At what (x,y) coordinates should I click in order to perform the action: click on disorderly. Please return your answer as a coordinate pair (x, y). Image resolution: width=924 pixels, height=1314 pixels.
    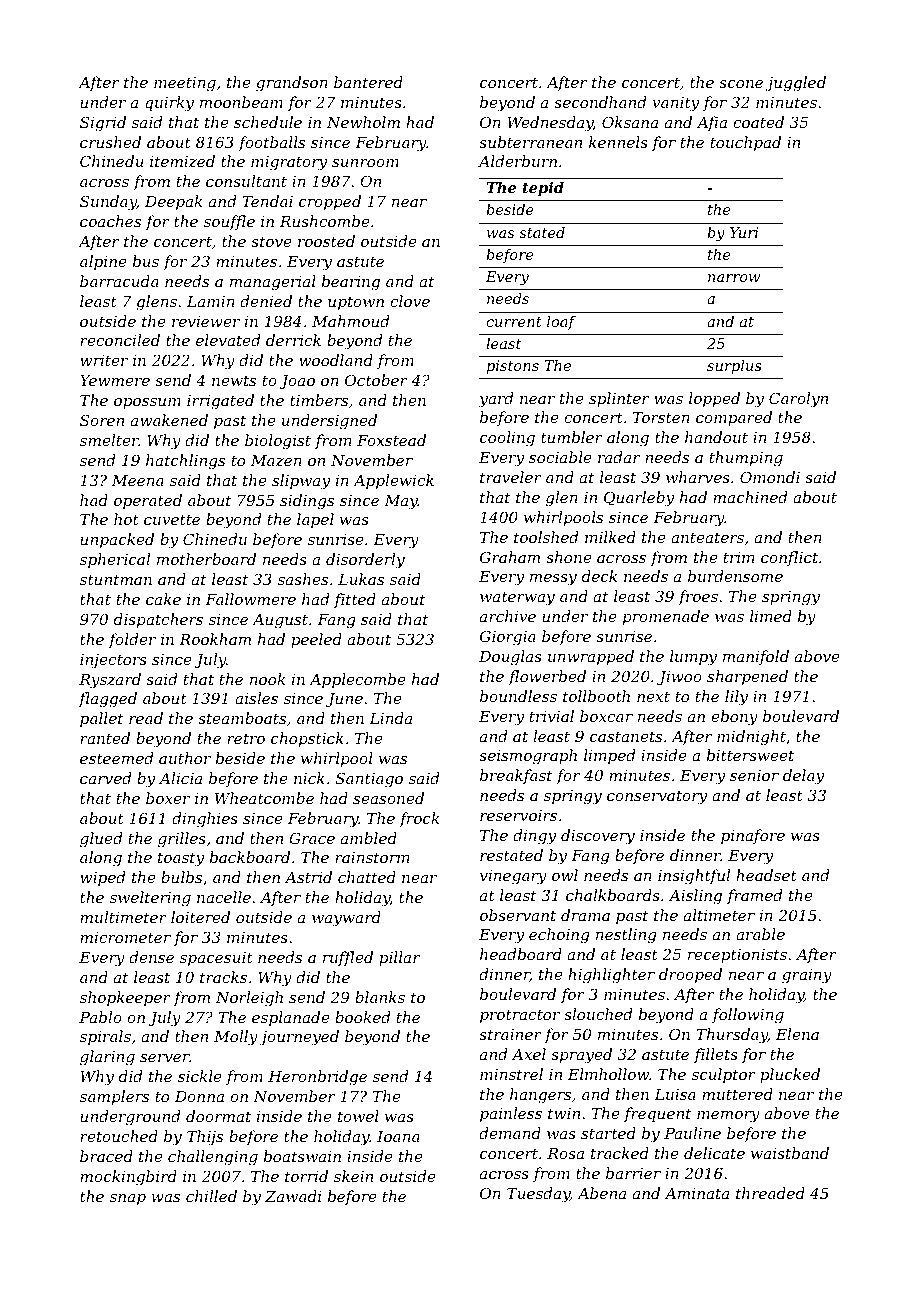
    Looking at the image, I should click on (365, 561).
